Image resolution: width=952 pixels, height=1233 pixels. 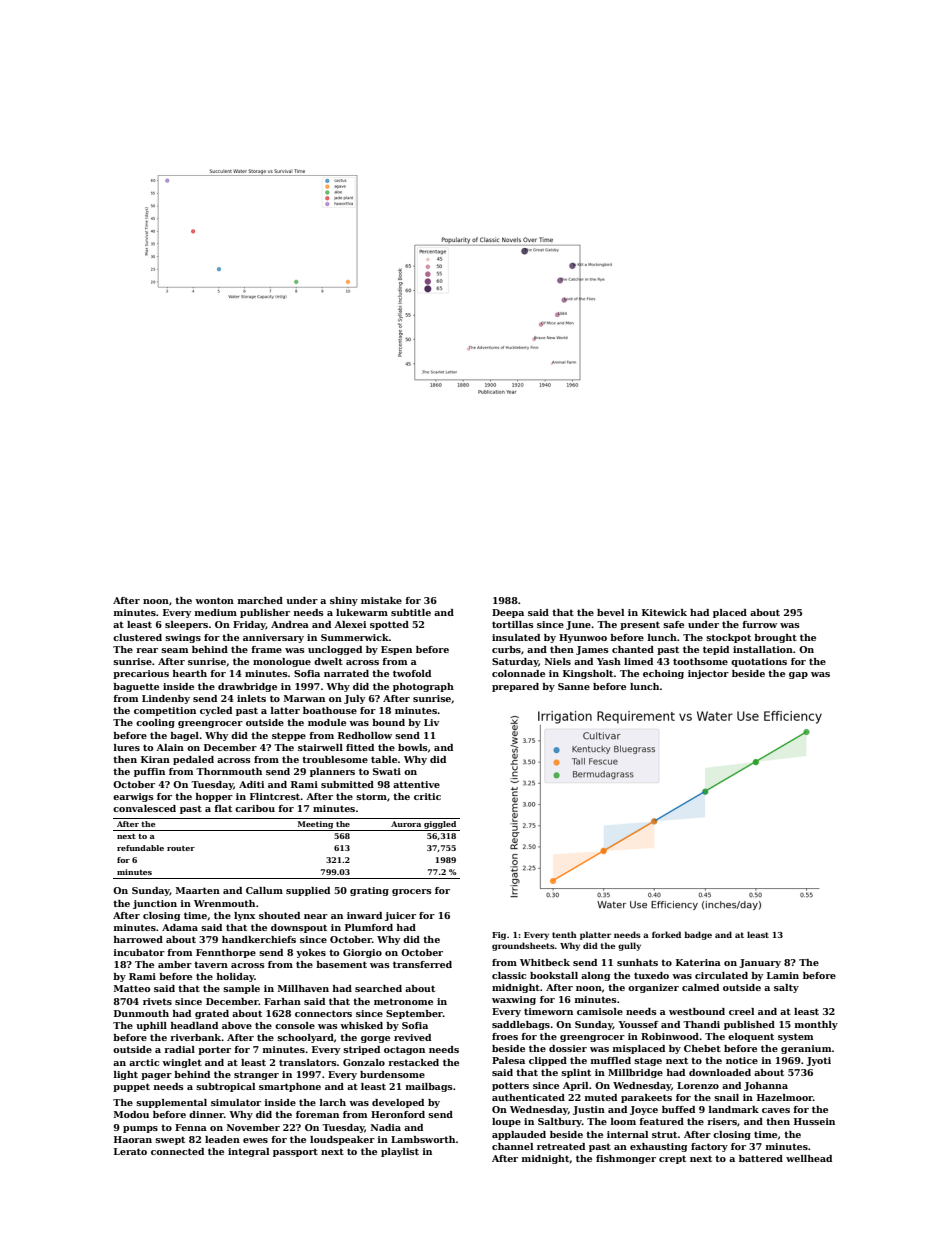 I want to click on critic, so click(x=427, y=796).
